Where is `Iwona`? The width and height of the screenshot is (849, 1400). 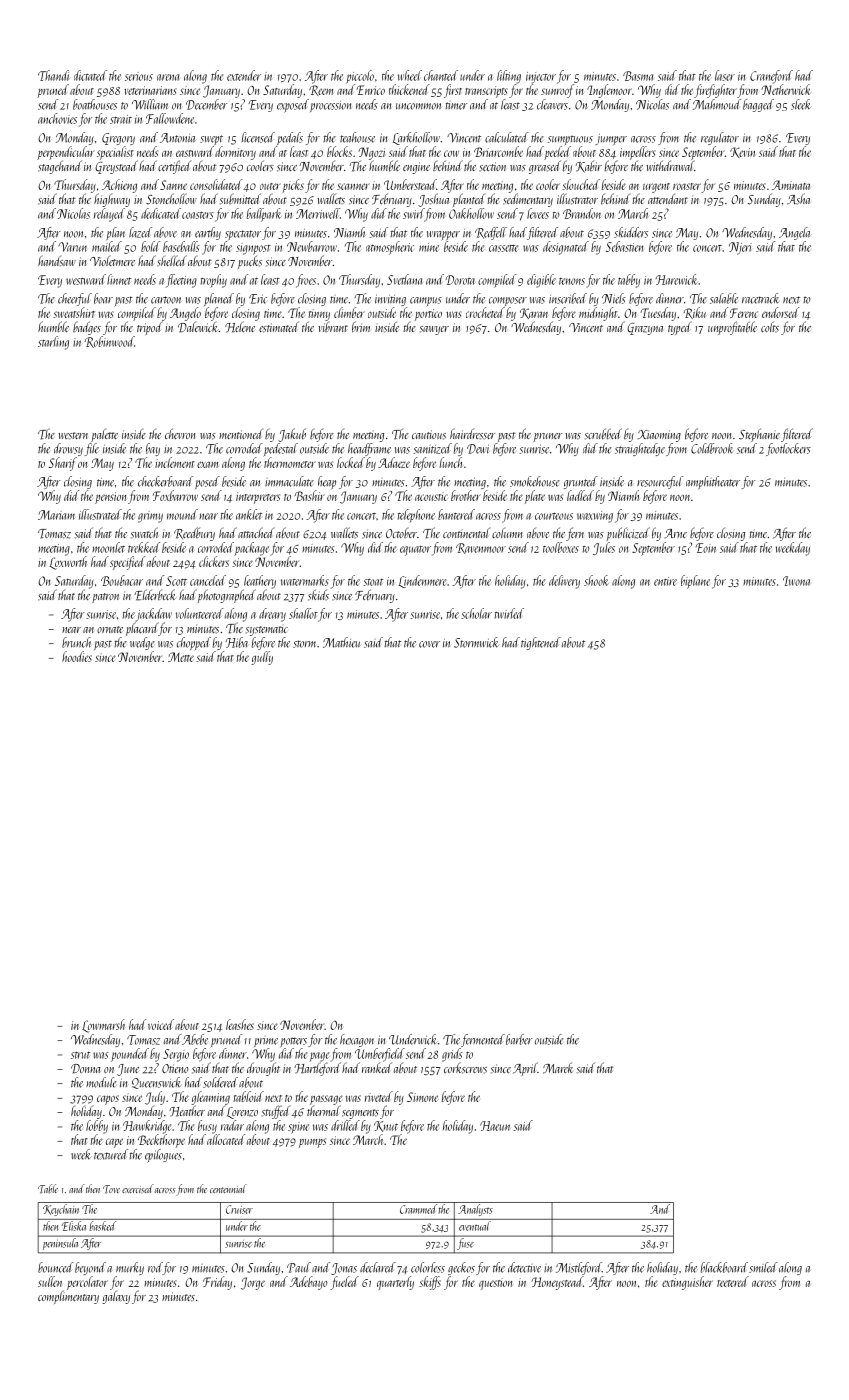 Iwona is located at coordinates (796, 581).
